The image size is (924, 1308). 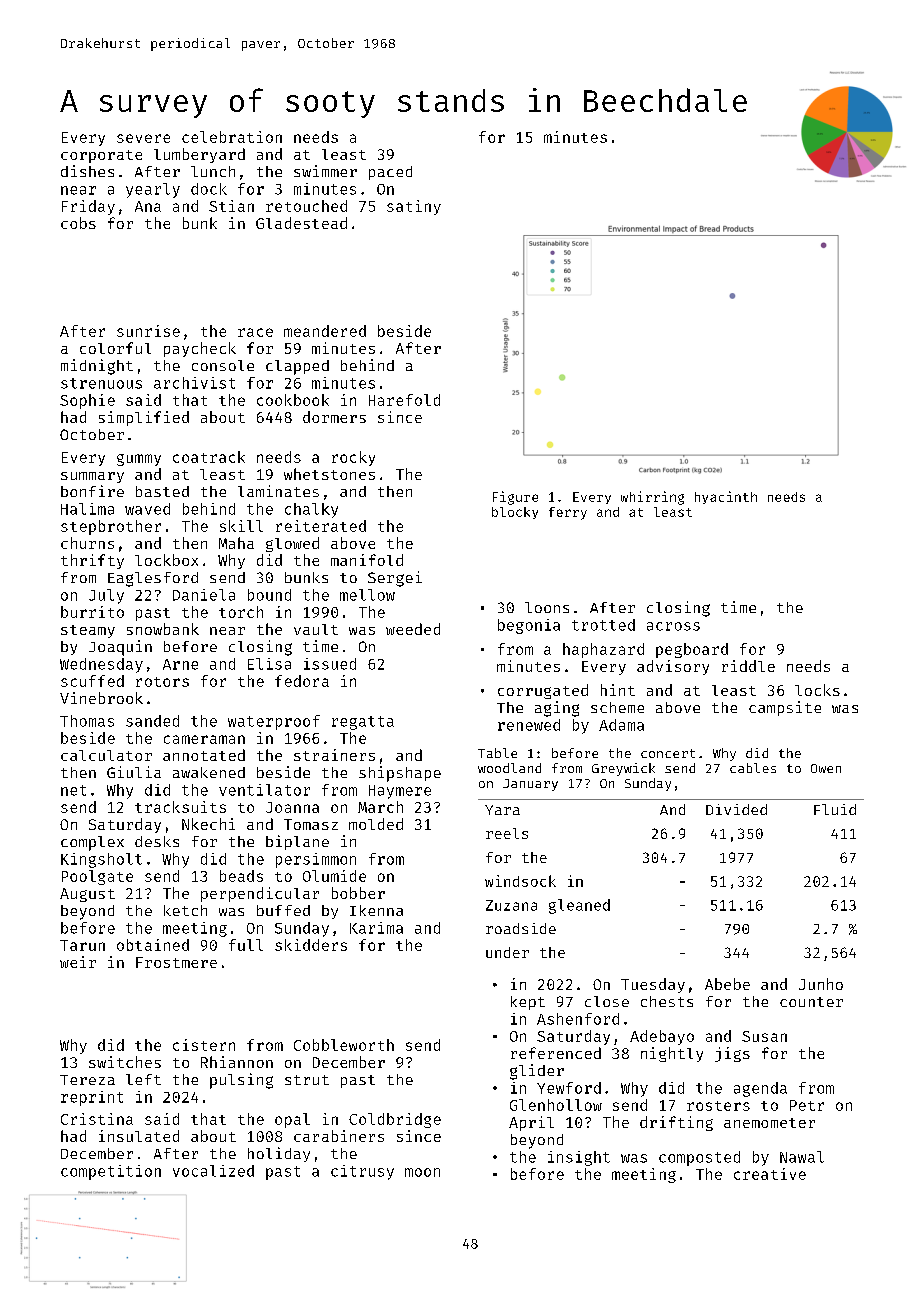 What do you see at coordinates (414, 207) in the screenshot?
I see `satiny` at bounding box center [414, 207].
